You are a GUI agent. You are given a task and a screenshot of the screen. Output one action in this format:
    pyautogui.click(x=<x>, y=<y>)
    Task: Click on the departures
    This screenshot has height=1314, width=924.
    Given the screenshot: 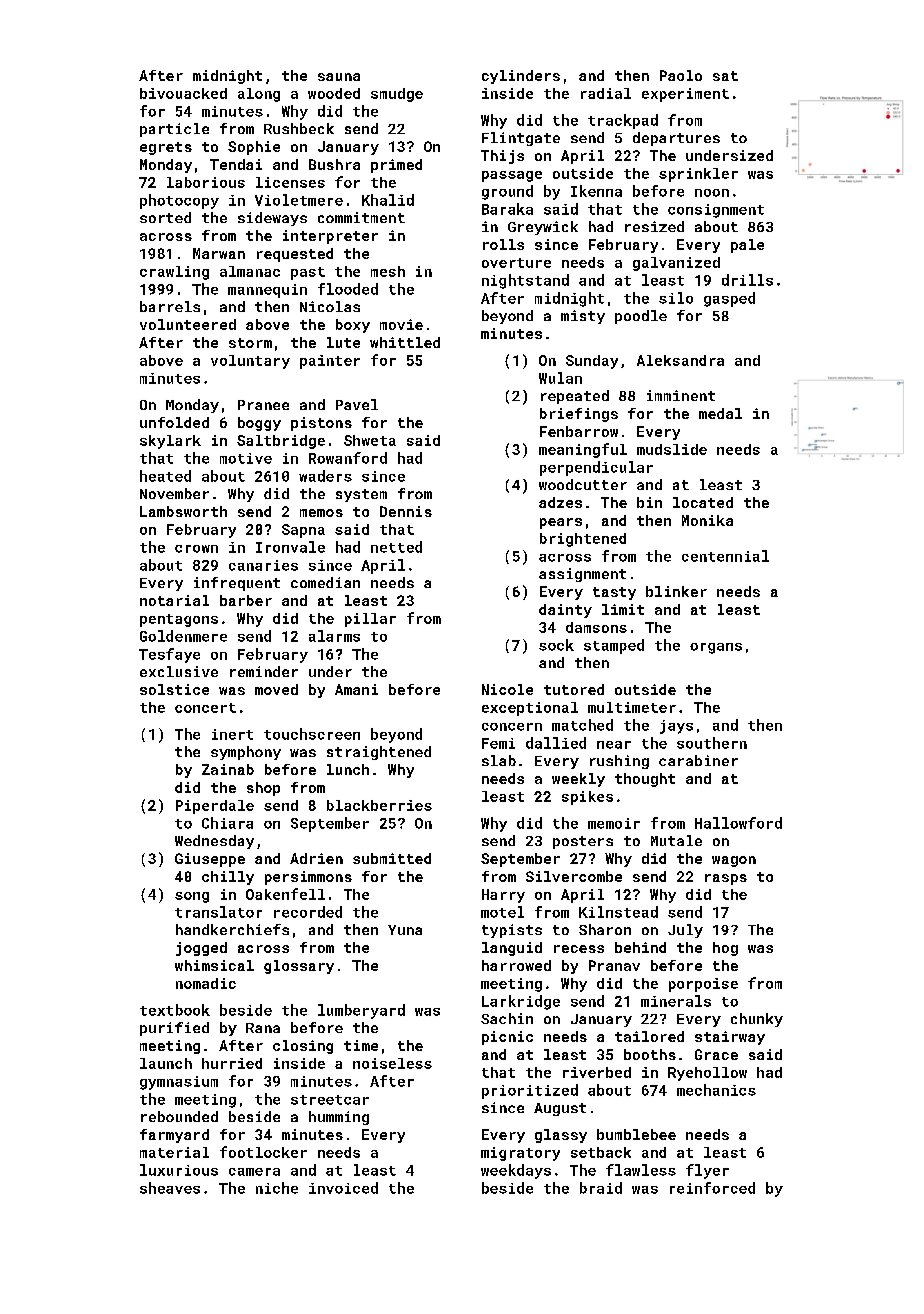 What is the action you would take?
    pyautogui.click(x=676, y=139)
